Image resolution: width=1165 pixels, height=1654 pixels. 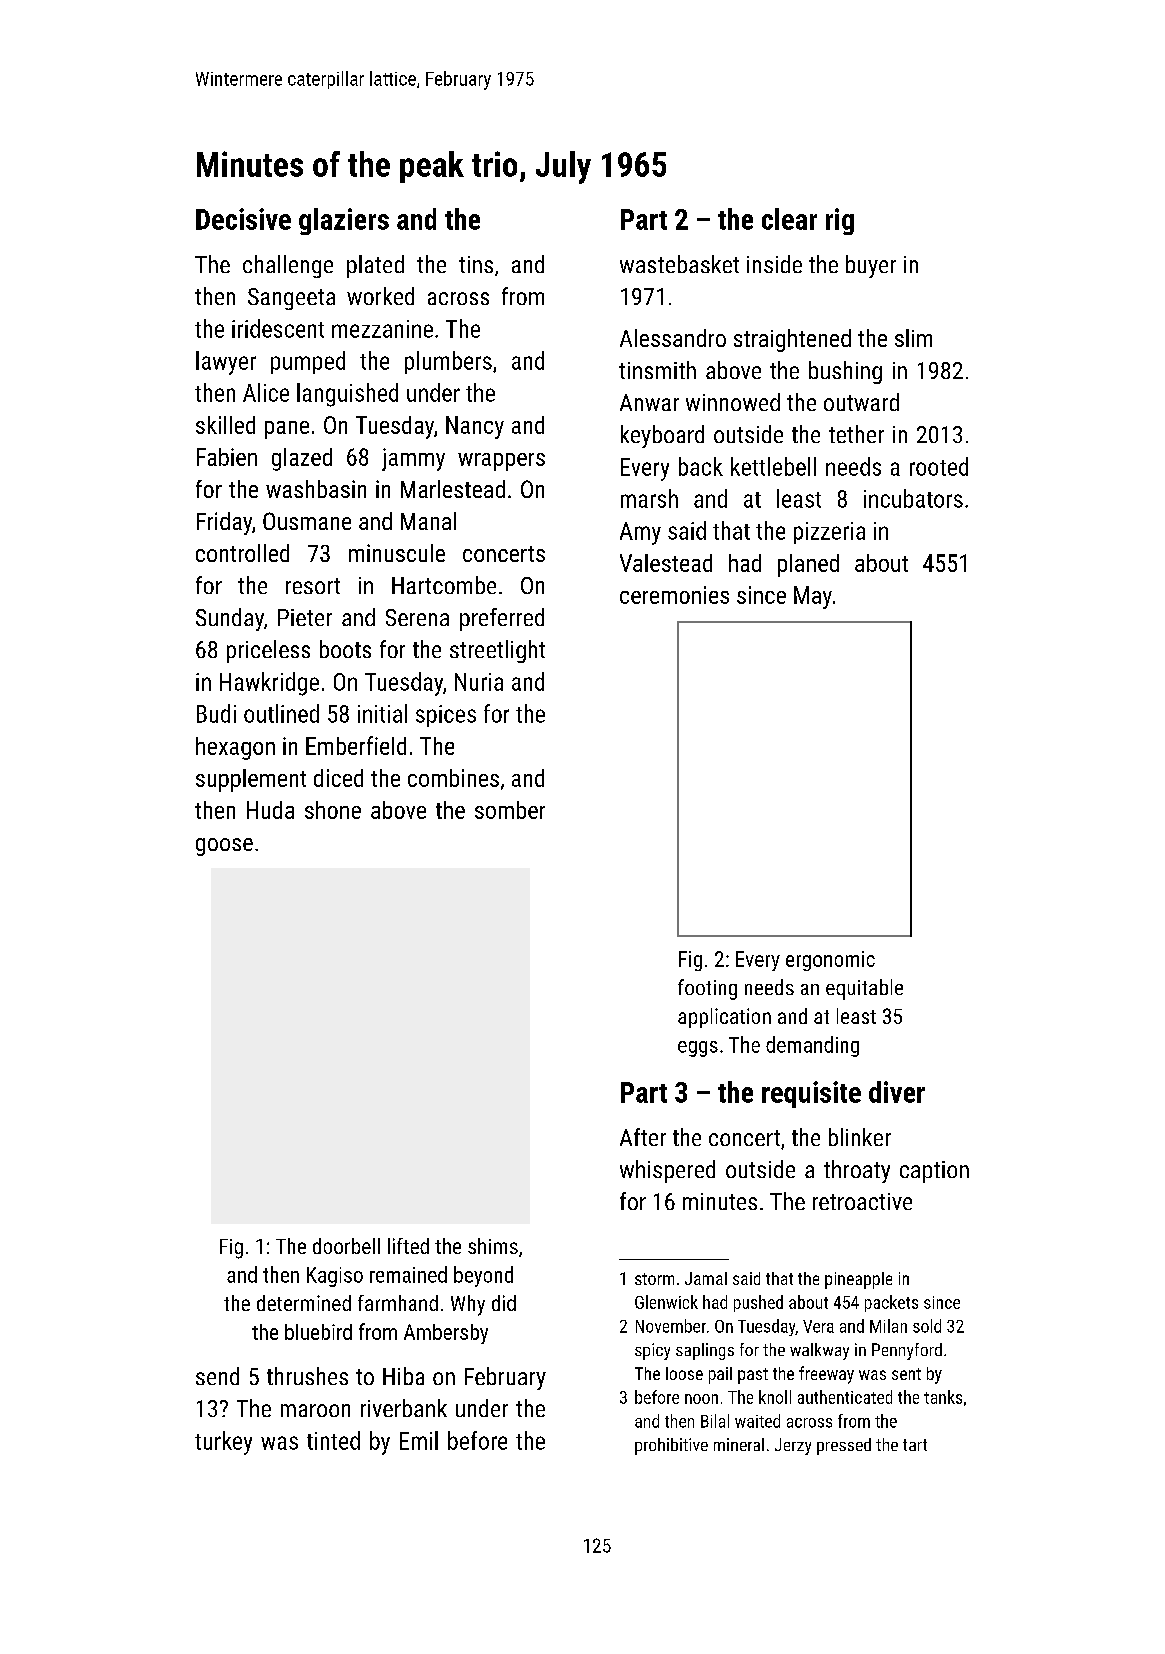 What do you see at coordinates (897, 1092) in the document?
I see `diver` at bounding box center [897, 1092].
